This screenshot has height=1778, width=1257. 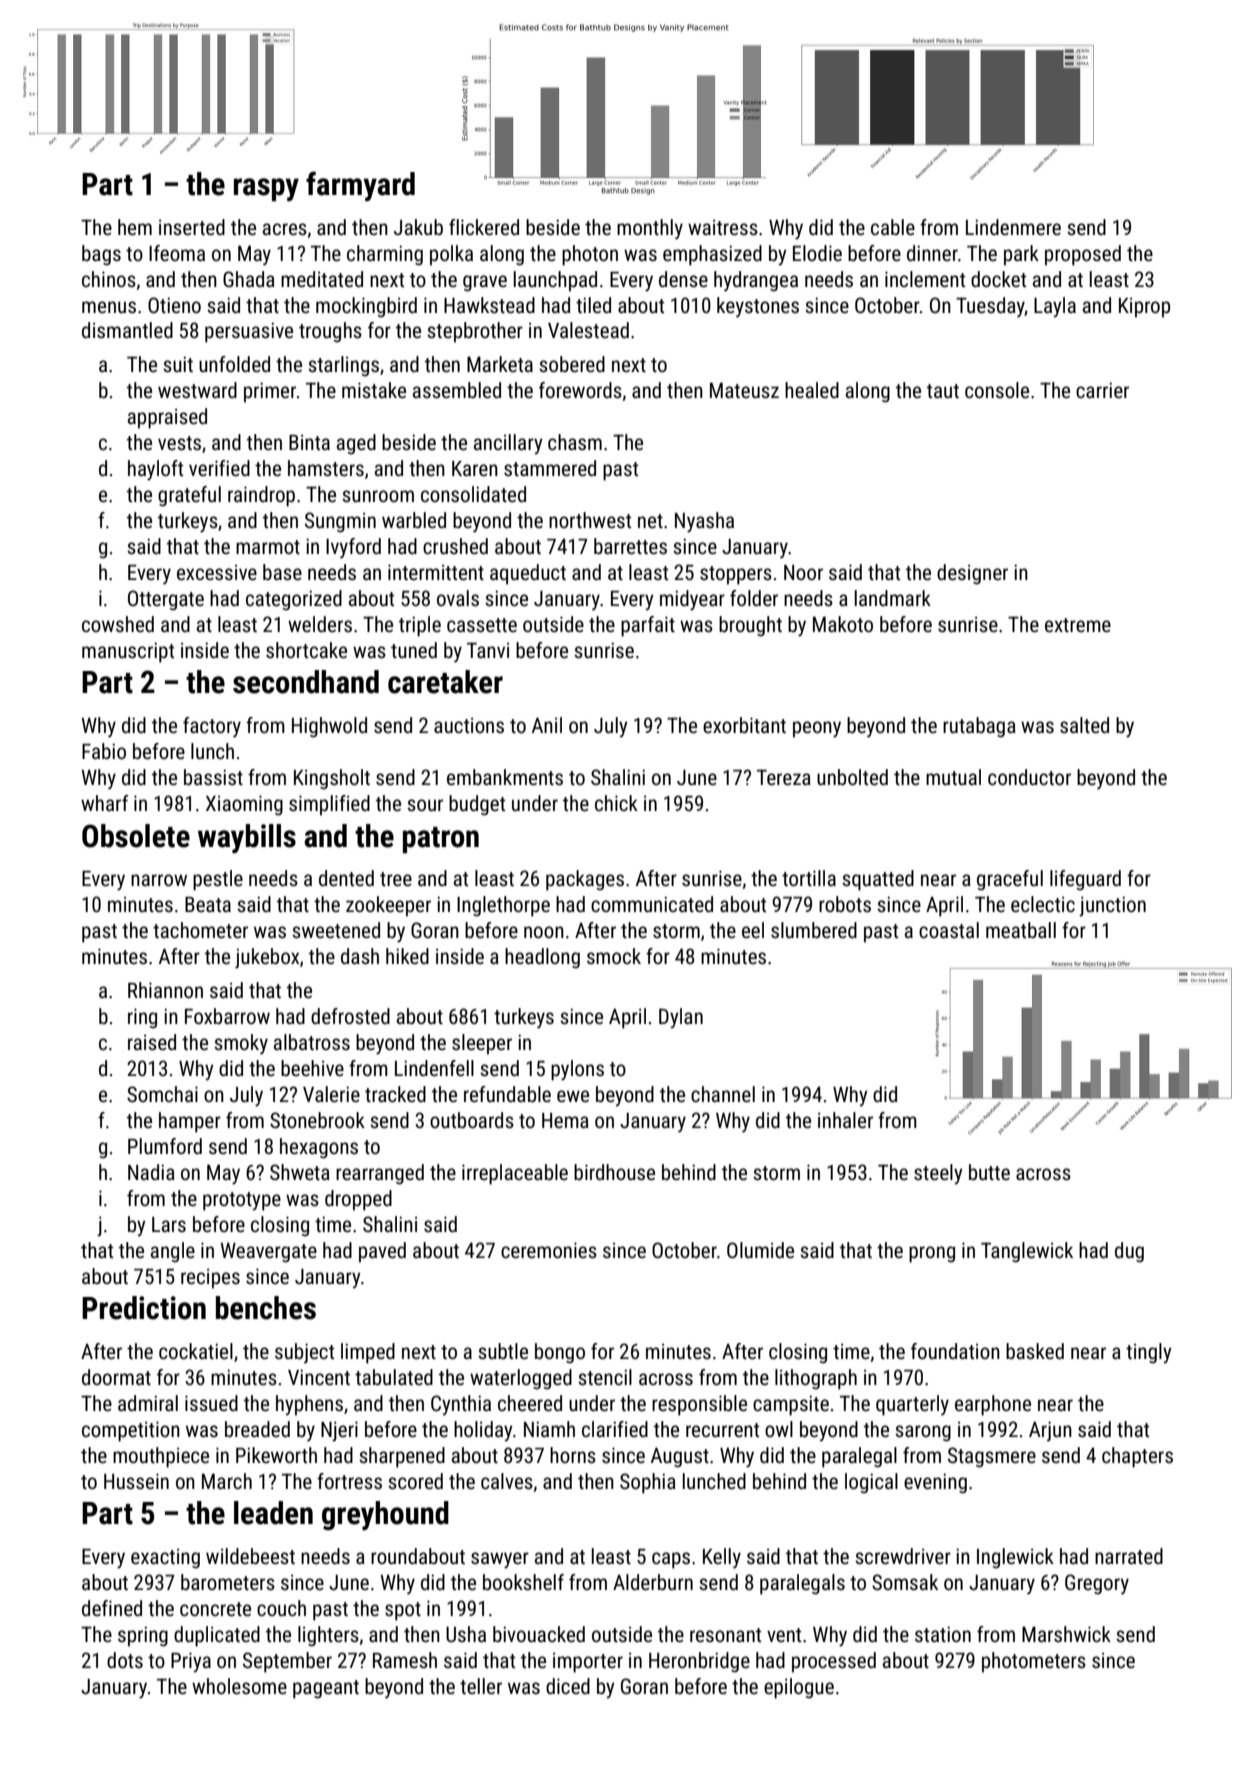 I want to click on vests, so click(x=179, y=443).
